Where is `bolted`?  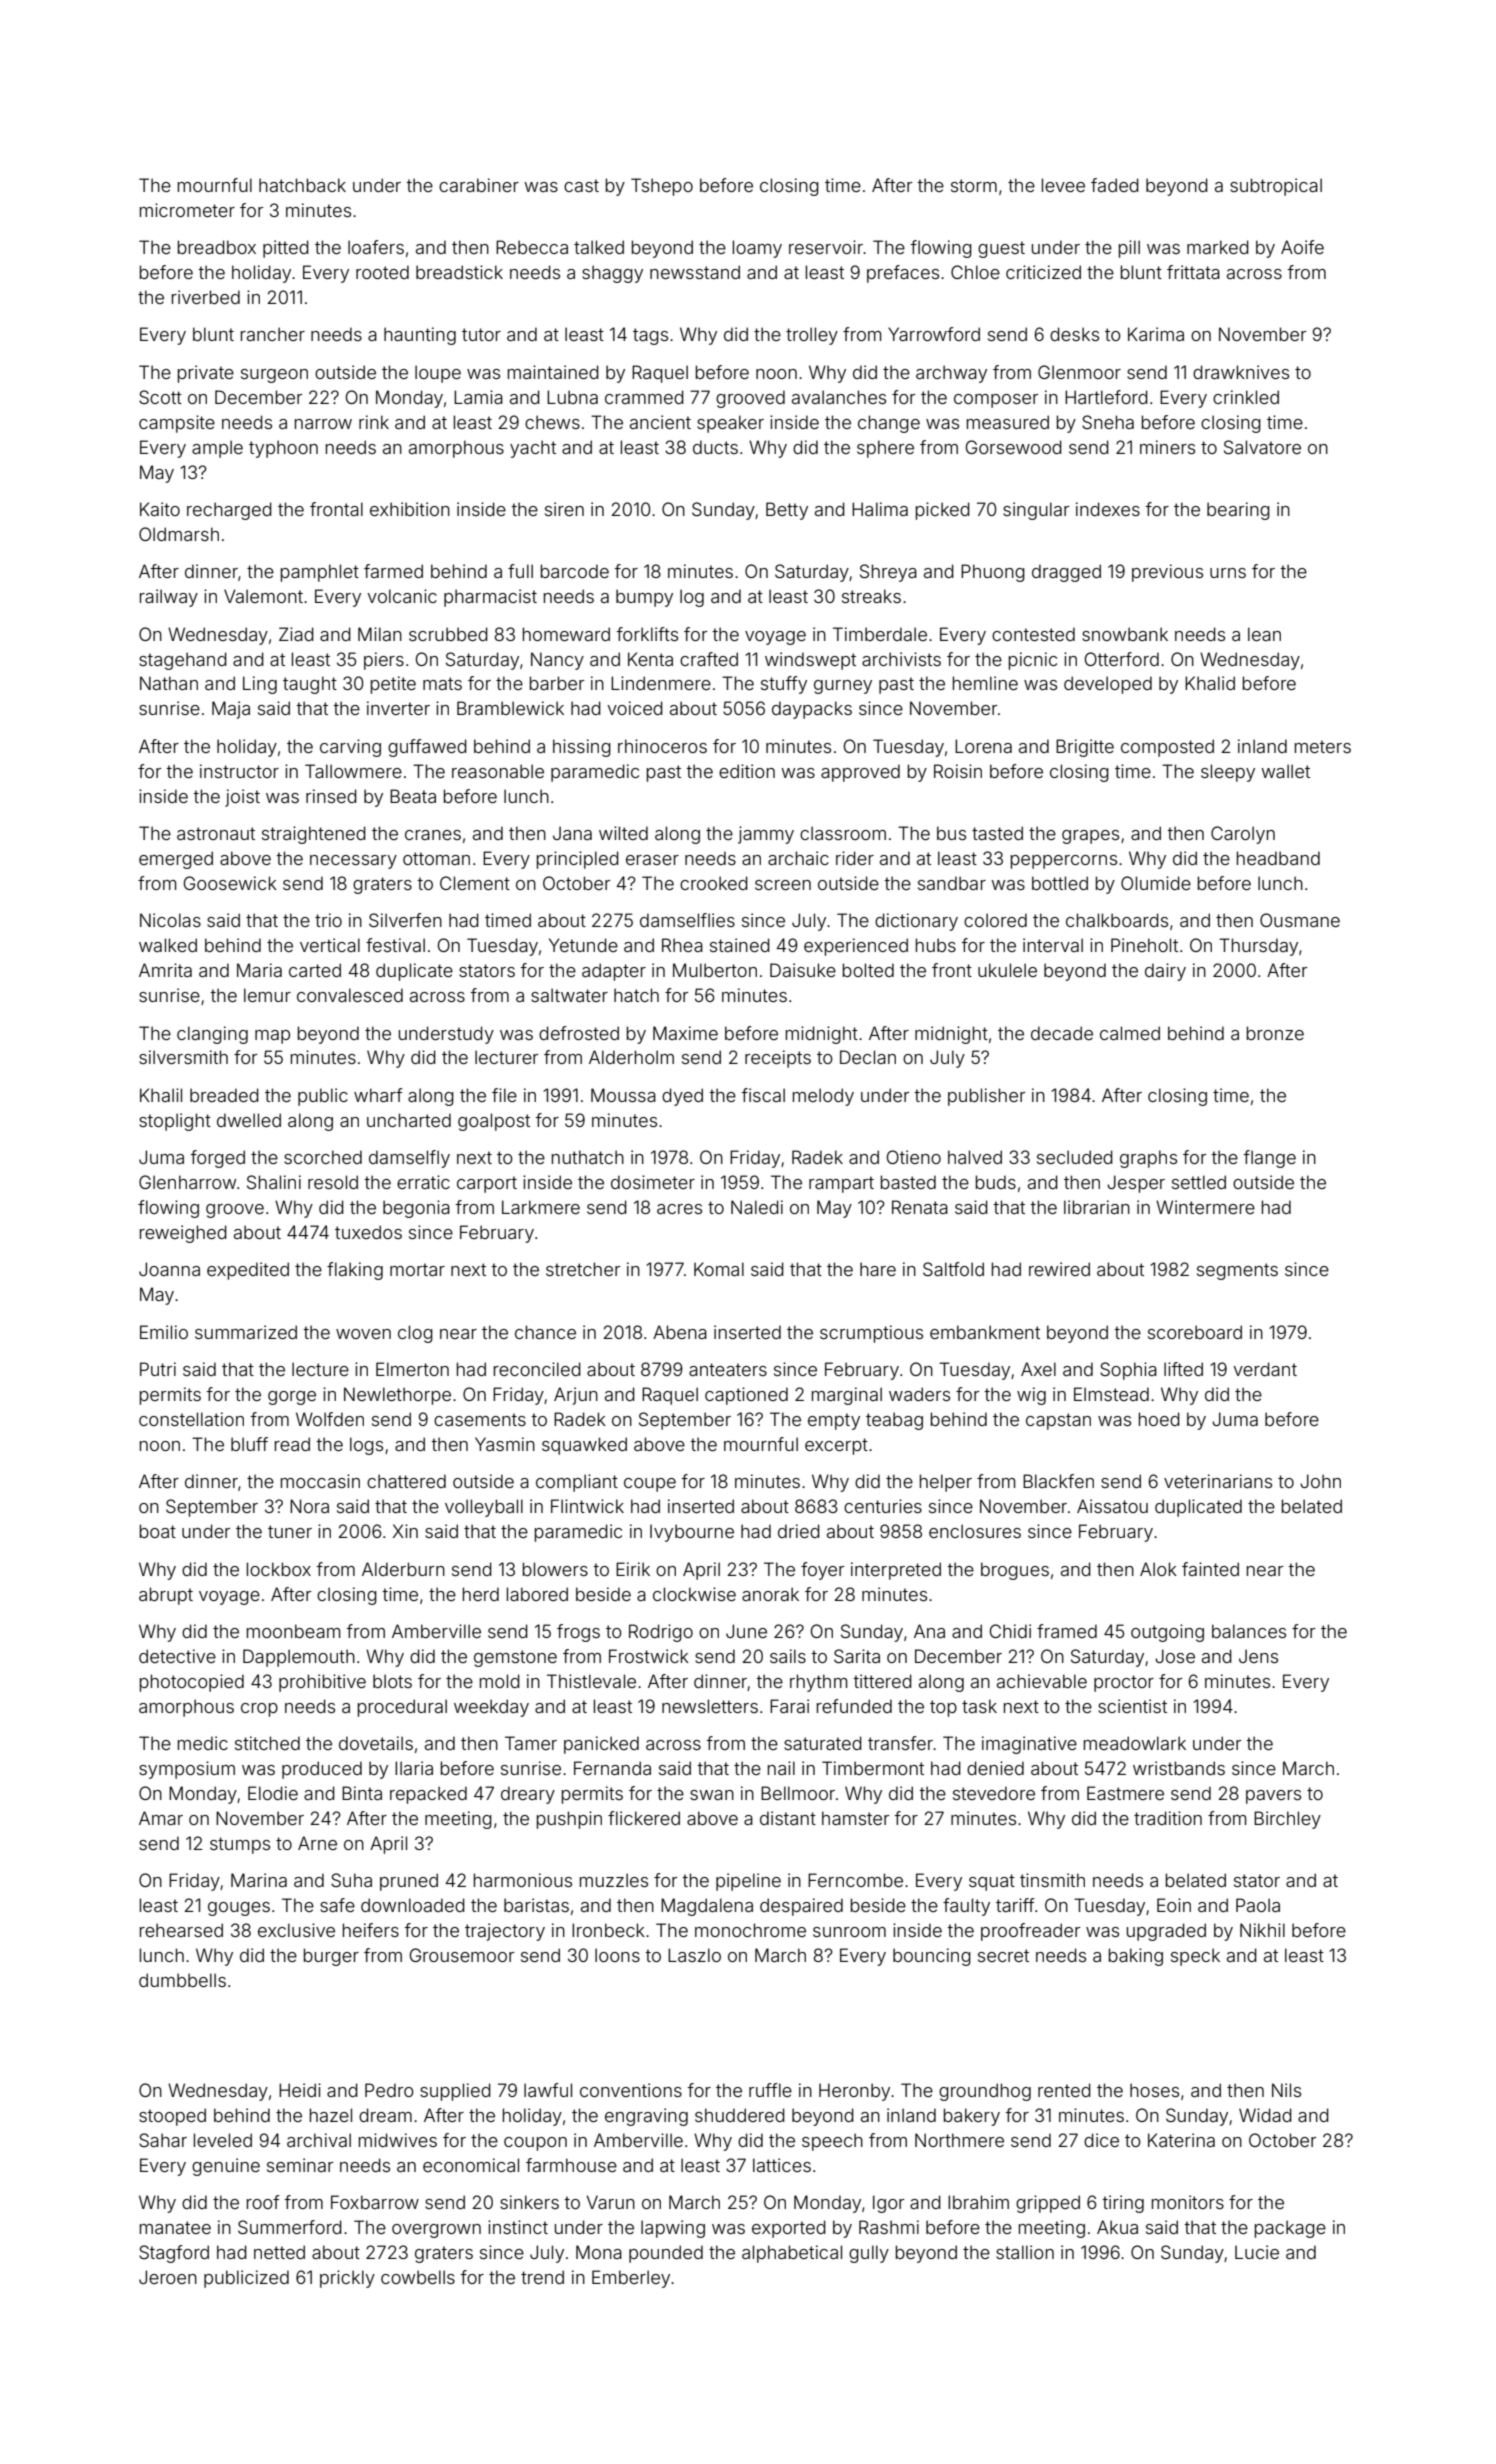
bolted is located at coordinates (868, 970).
